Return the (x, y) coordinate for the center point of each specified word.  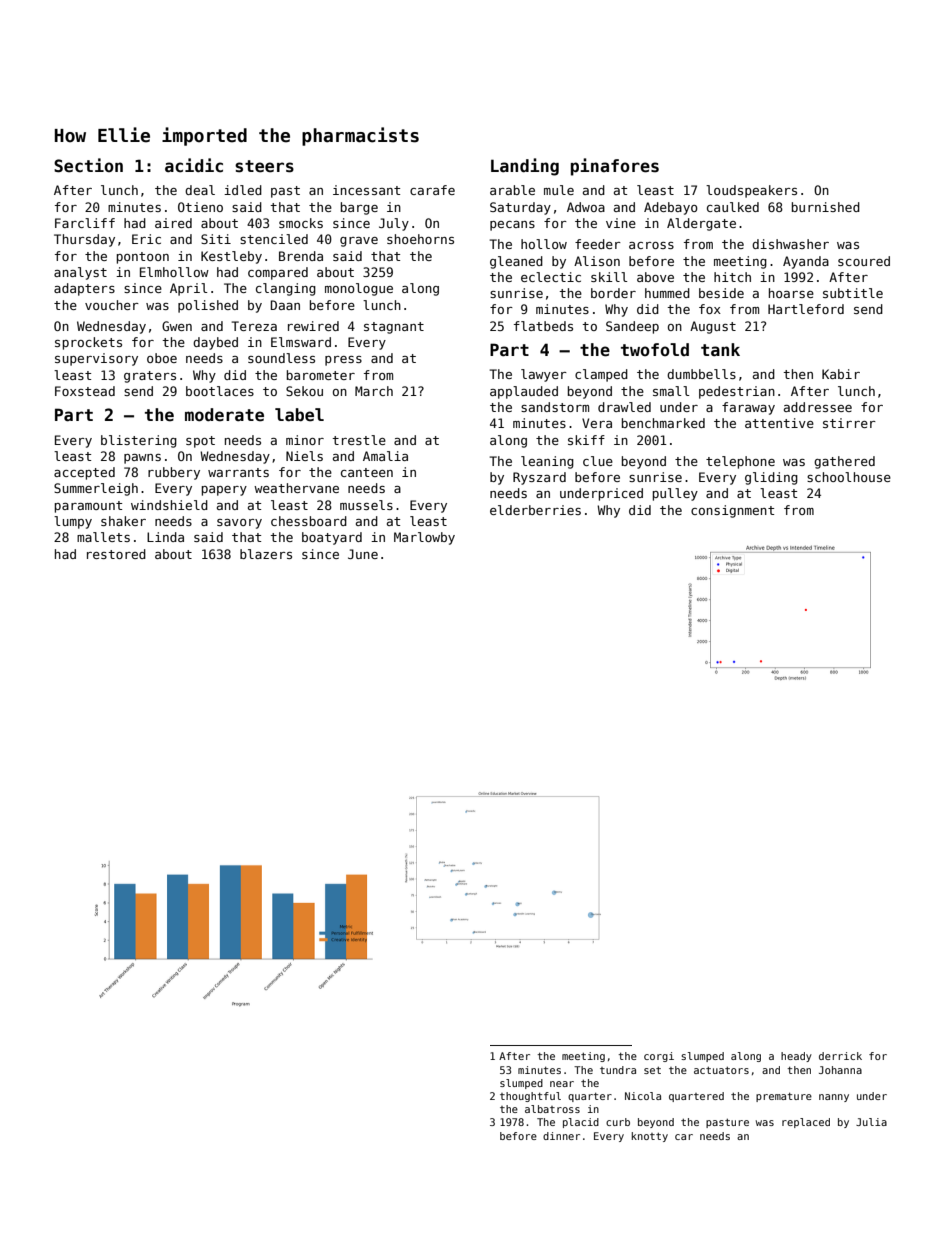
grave (359, 242)
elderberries (535, 510)
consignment (732, 511)
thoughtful (530, 1097)
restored (116, 554)
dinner (561, 1136)
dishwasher (790, 244)
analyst (80, 273)
